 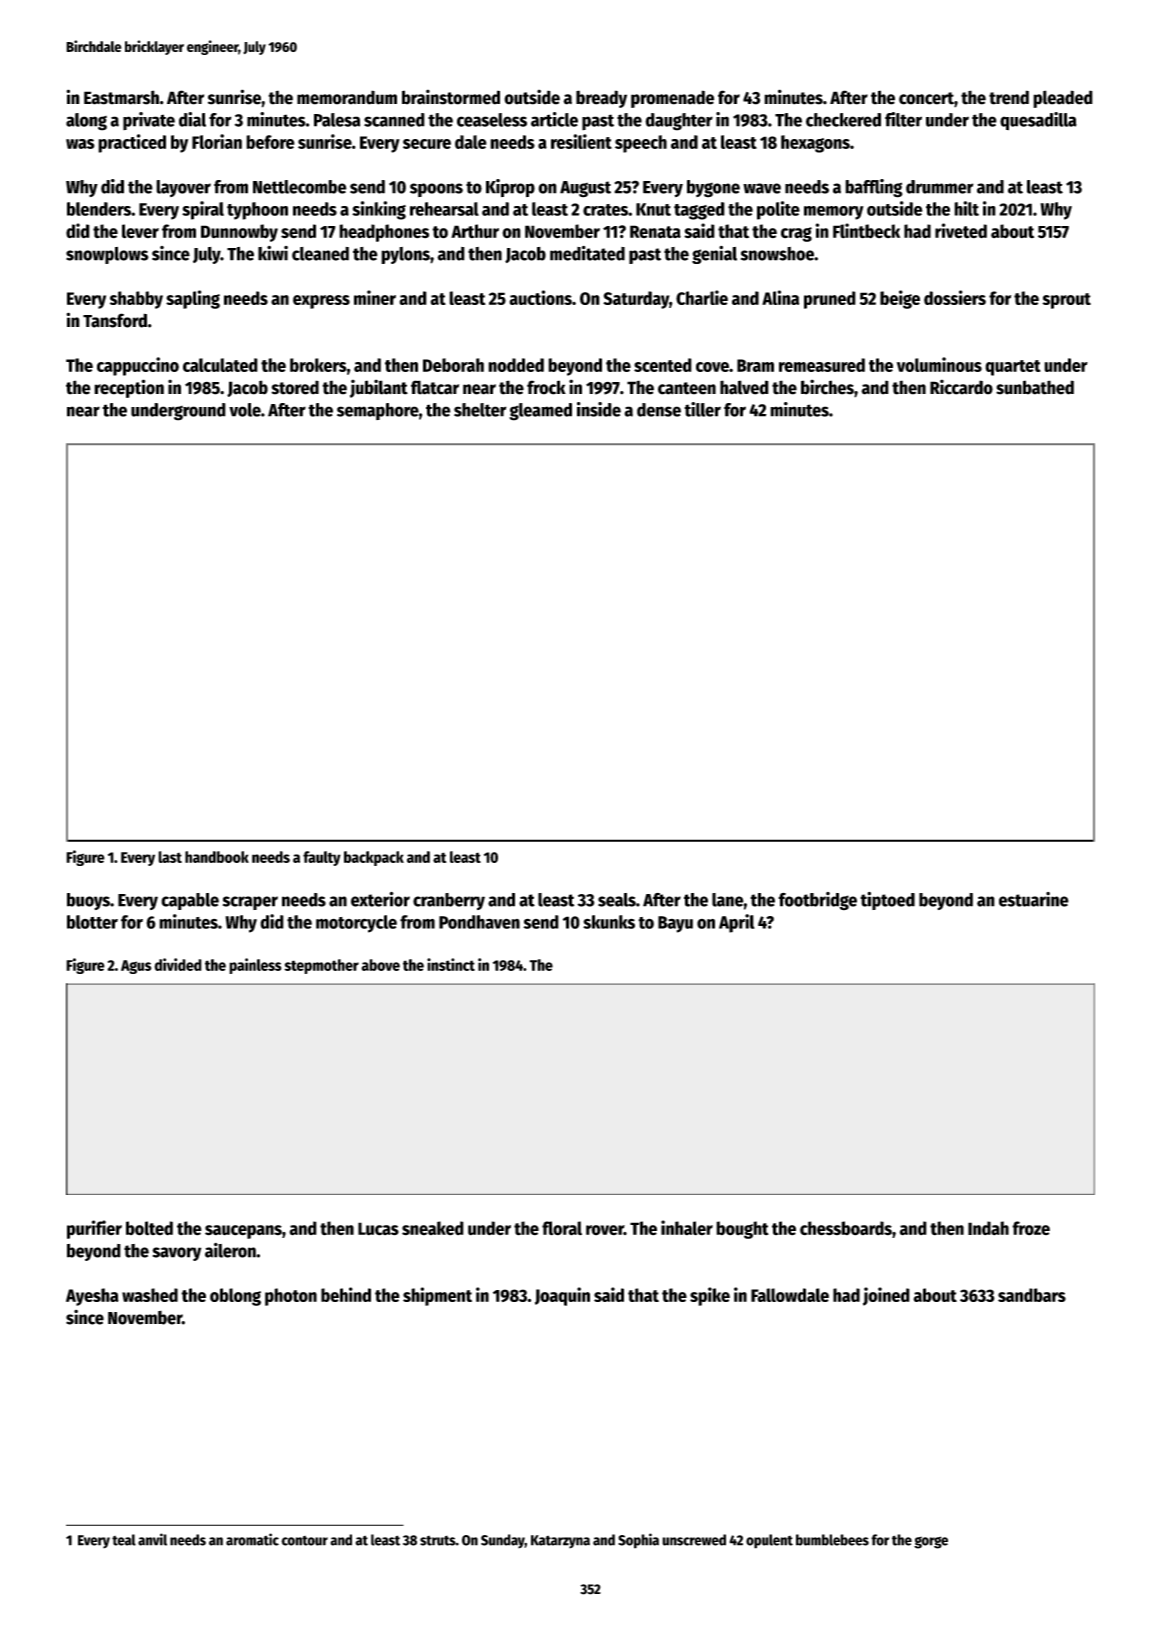 I want to click on bumblebees, so click(x=832, y=1540).
